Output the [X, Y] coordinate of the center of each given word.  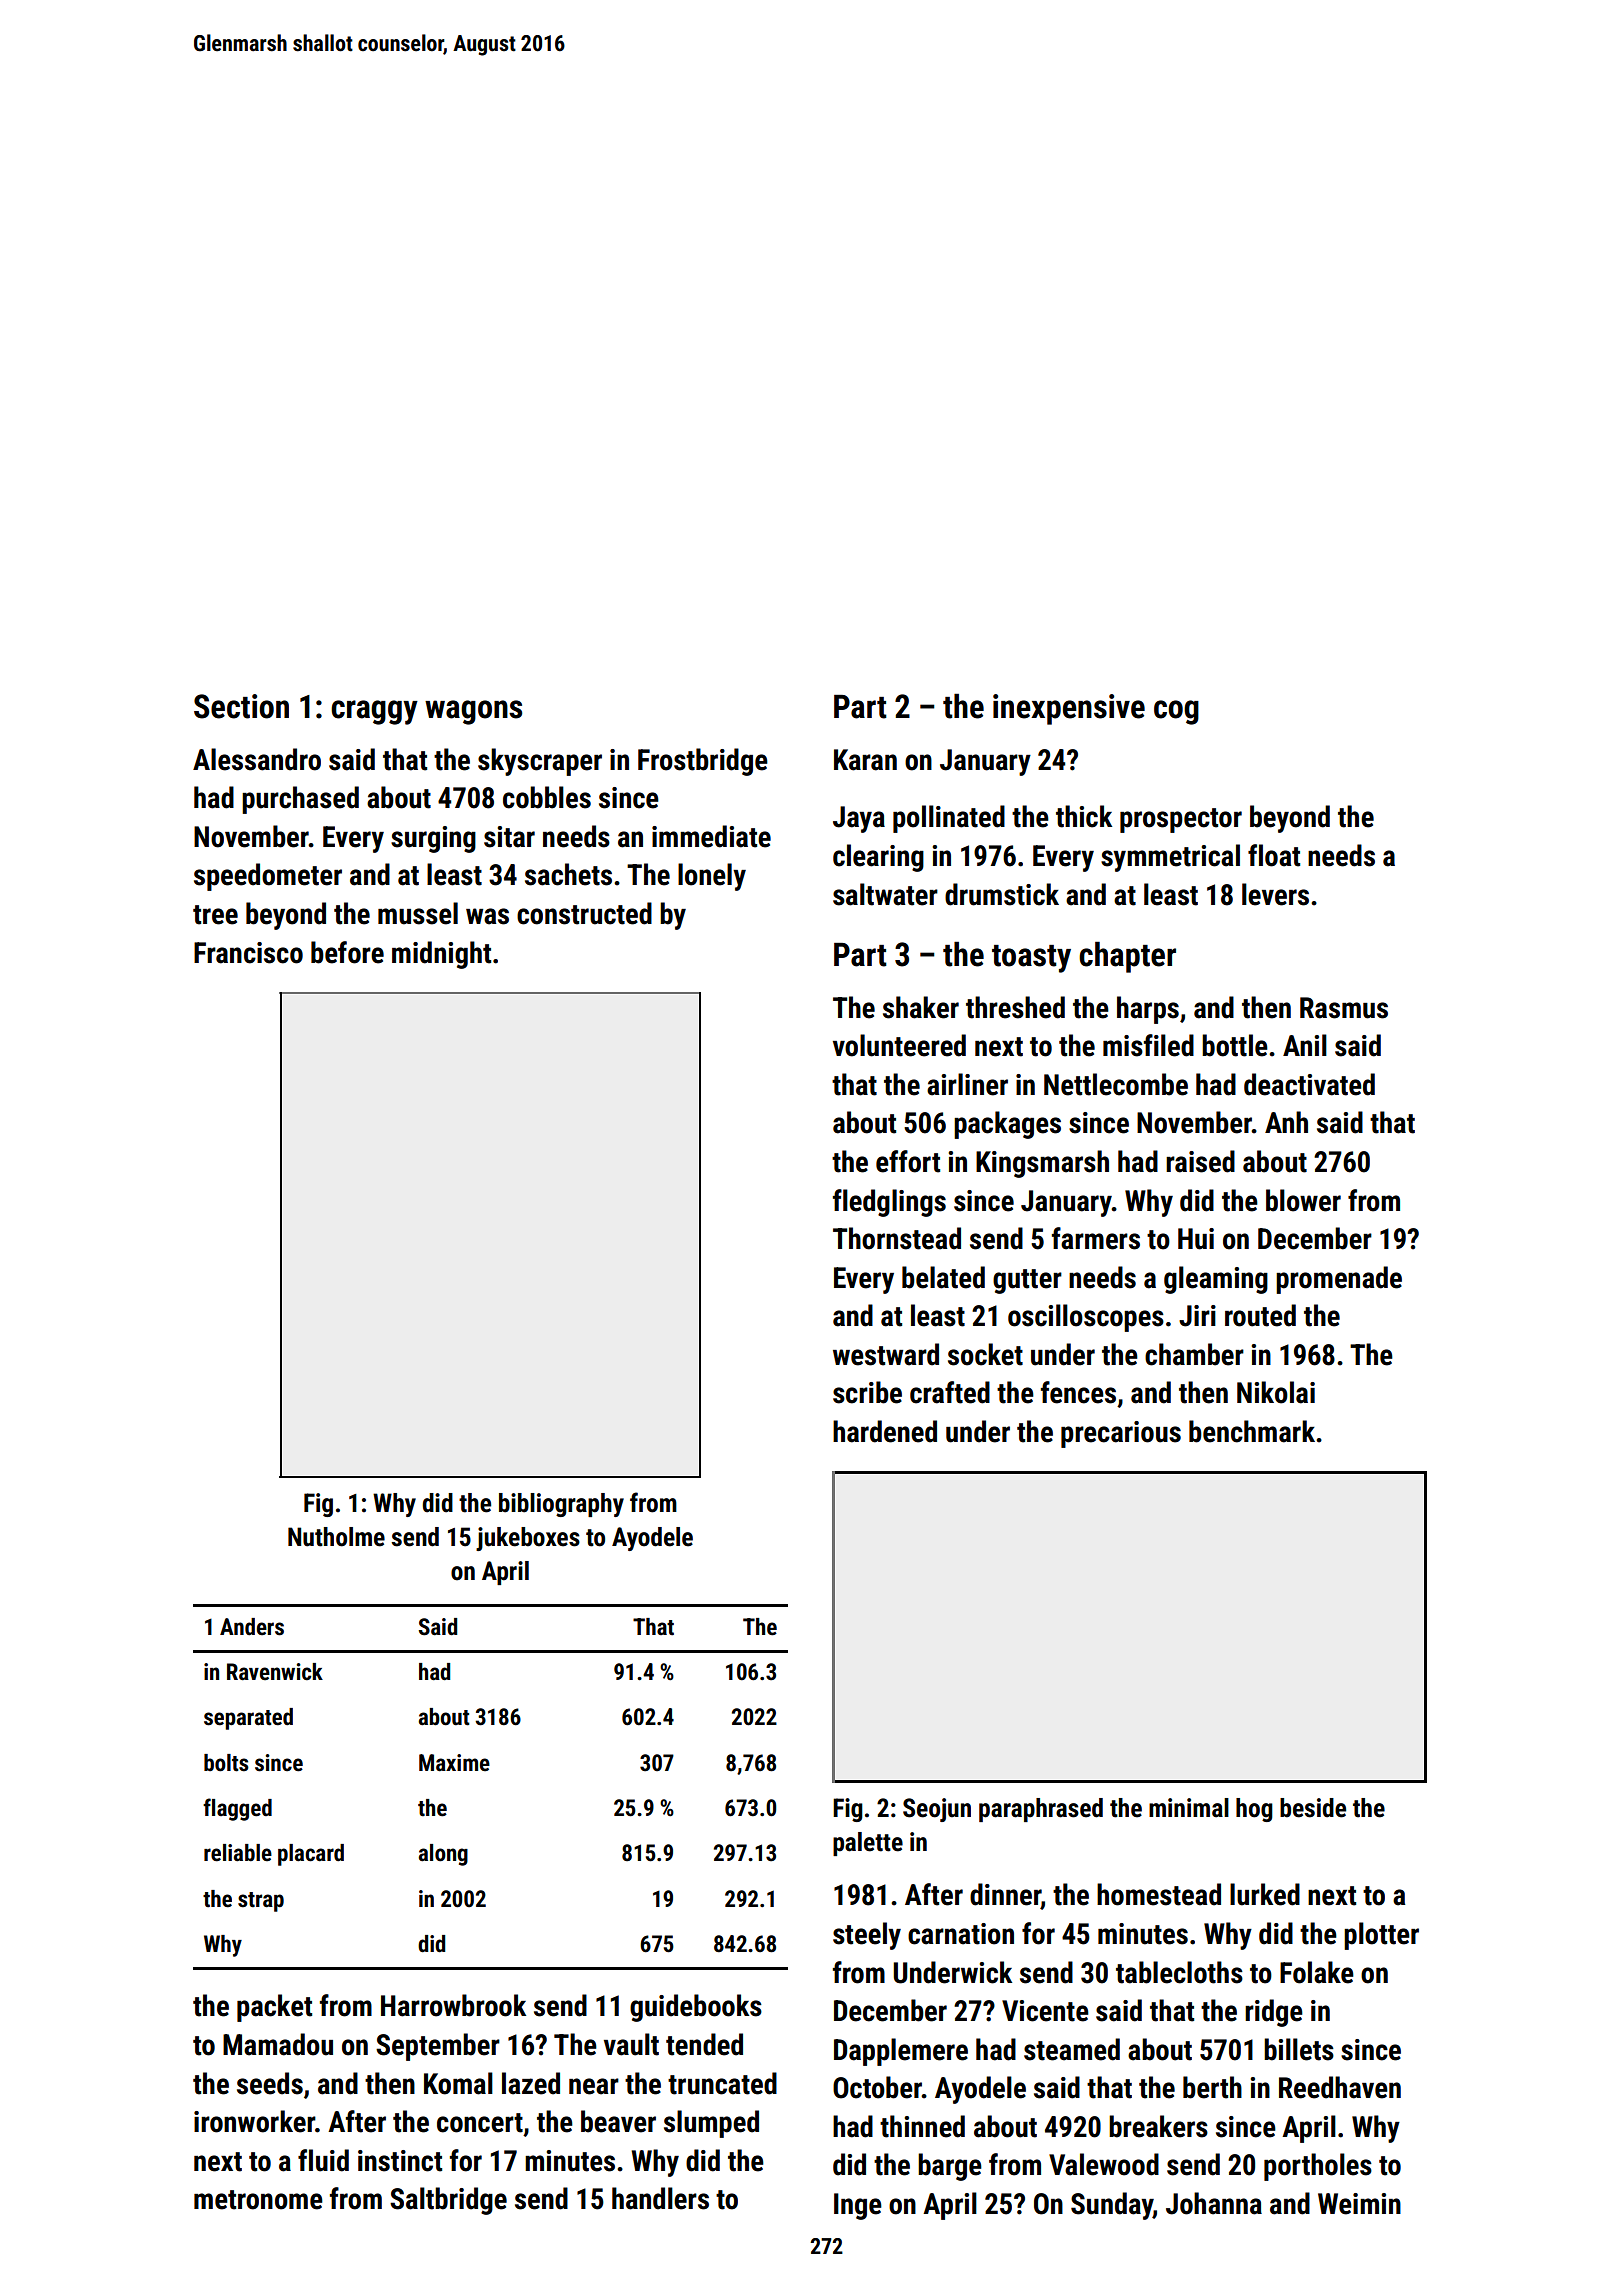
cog [1176, 712]
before [347, 952]
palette [868, 1844]
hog [1254, 1810]
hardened [885, 1431]
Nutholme [336, 1537]
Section [241, 706]
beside [1313, 1808]
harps [1148, 1010]
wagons [473, 712]
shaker [921, 1007]
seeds [270, 2083]
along [443, 1855]
